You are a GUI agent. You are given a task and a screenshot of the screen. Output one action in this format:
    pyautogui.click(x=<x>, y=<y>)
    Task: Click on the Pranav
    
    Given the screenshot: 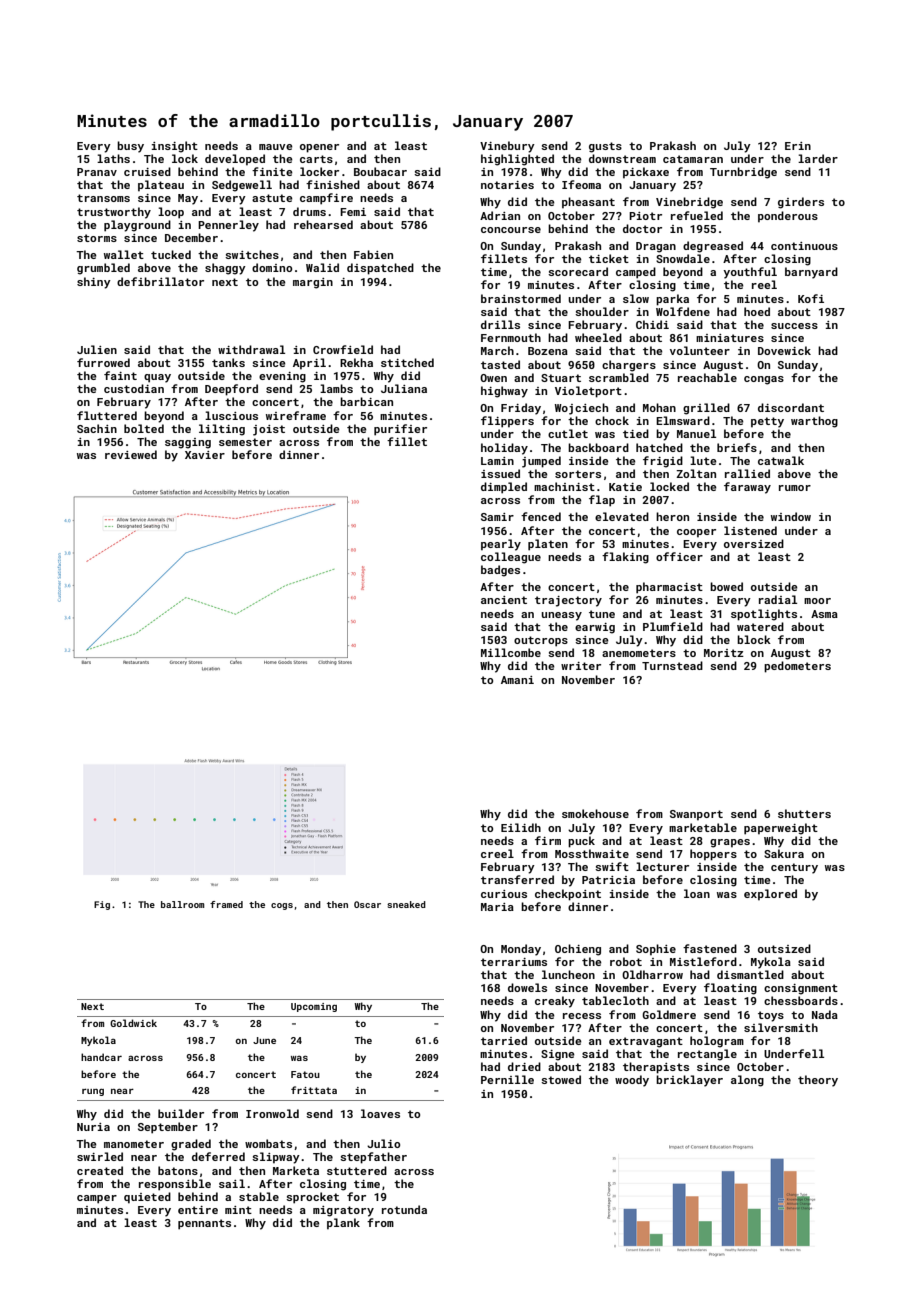 What is the action you would take?
    pyautogui.click(x=97, y=172)
